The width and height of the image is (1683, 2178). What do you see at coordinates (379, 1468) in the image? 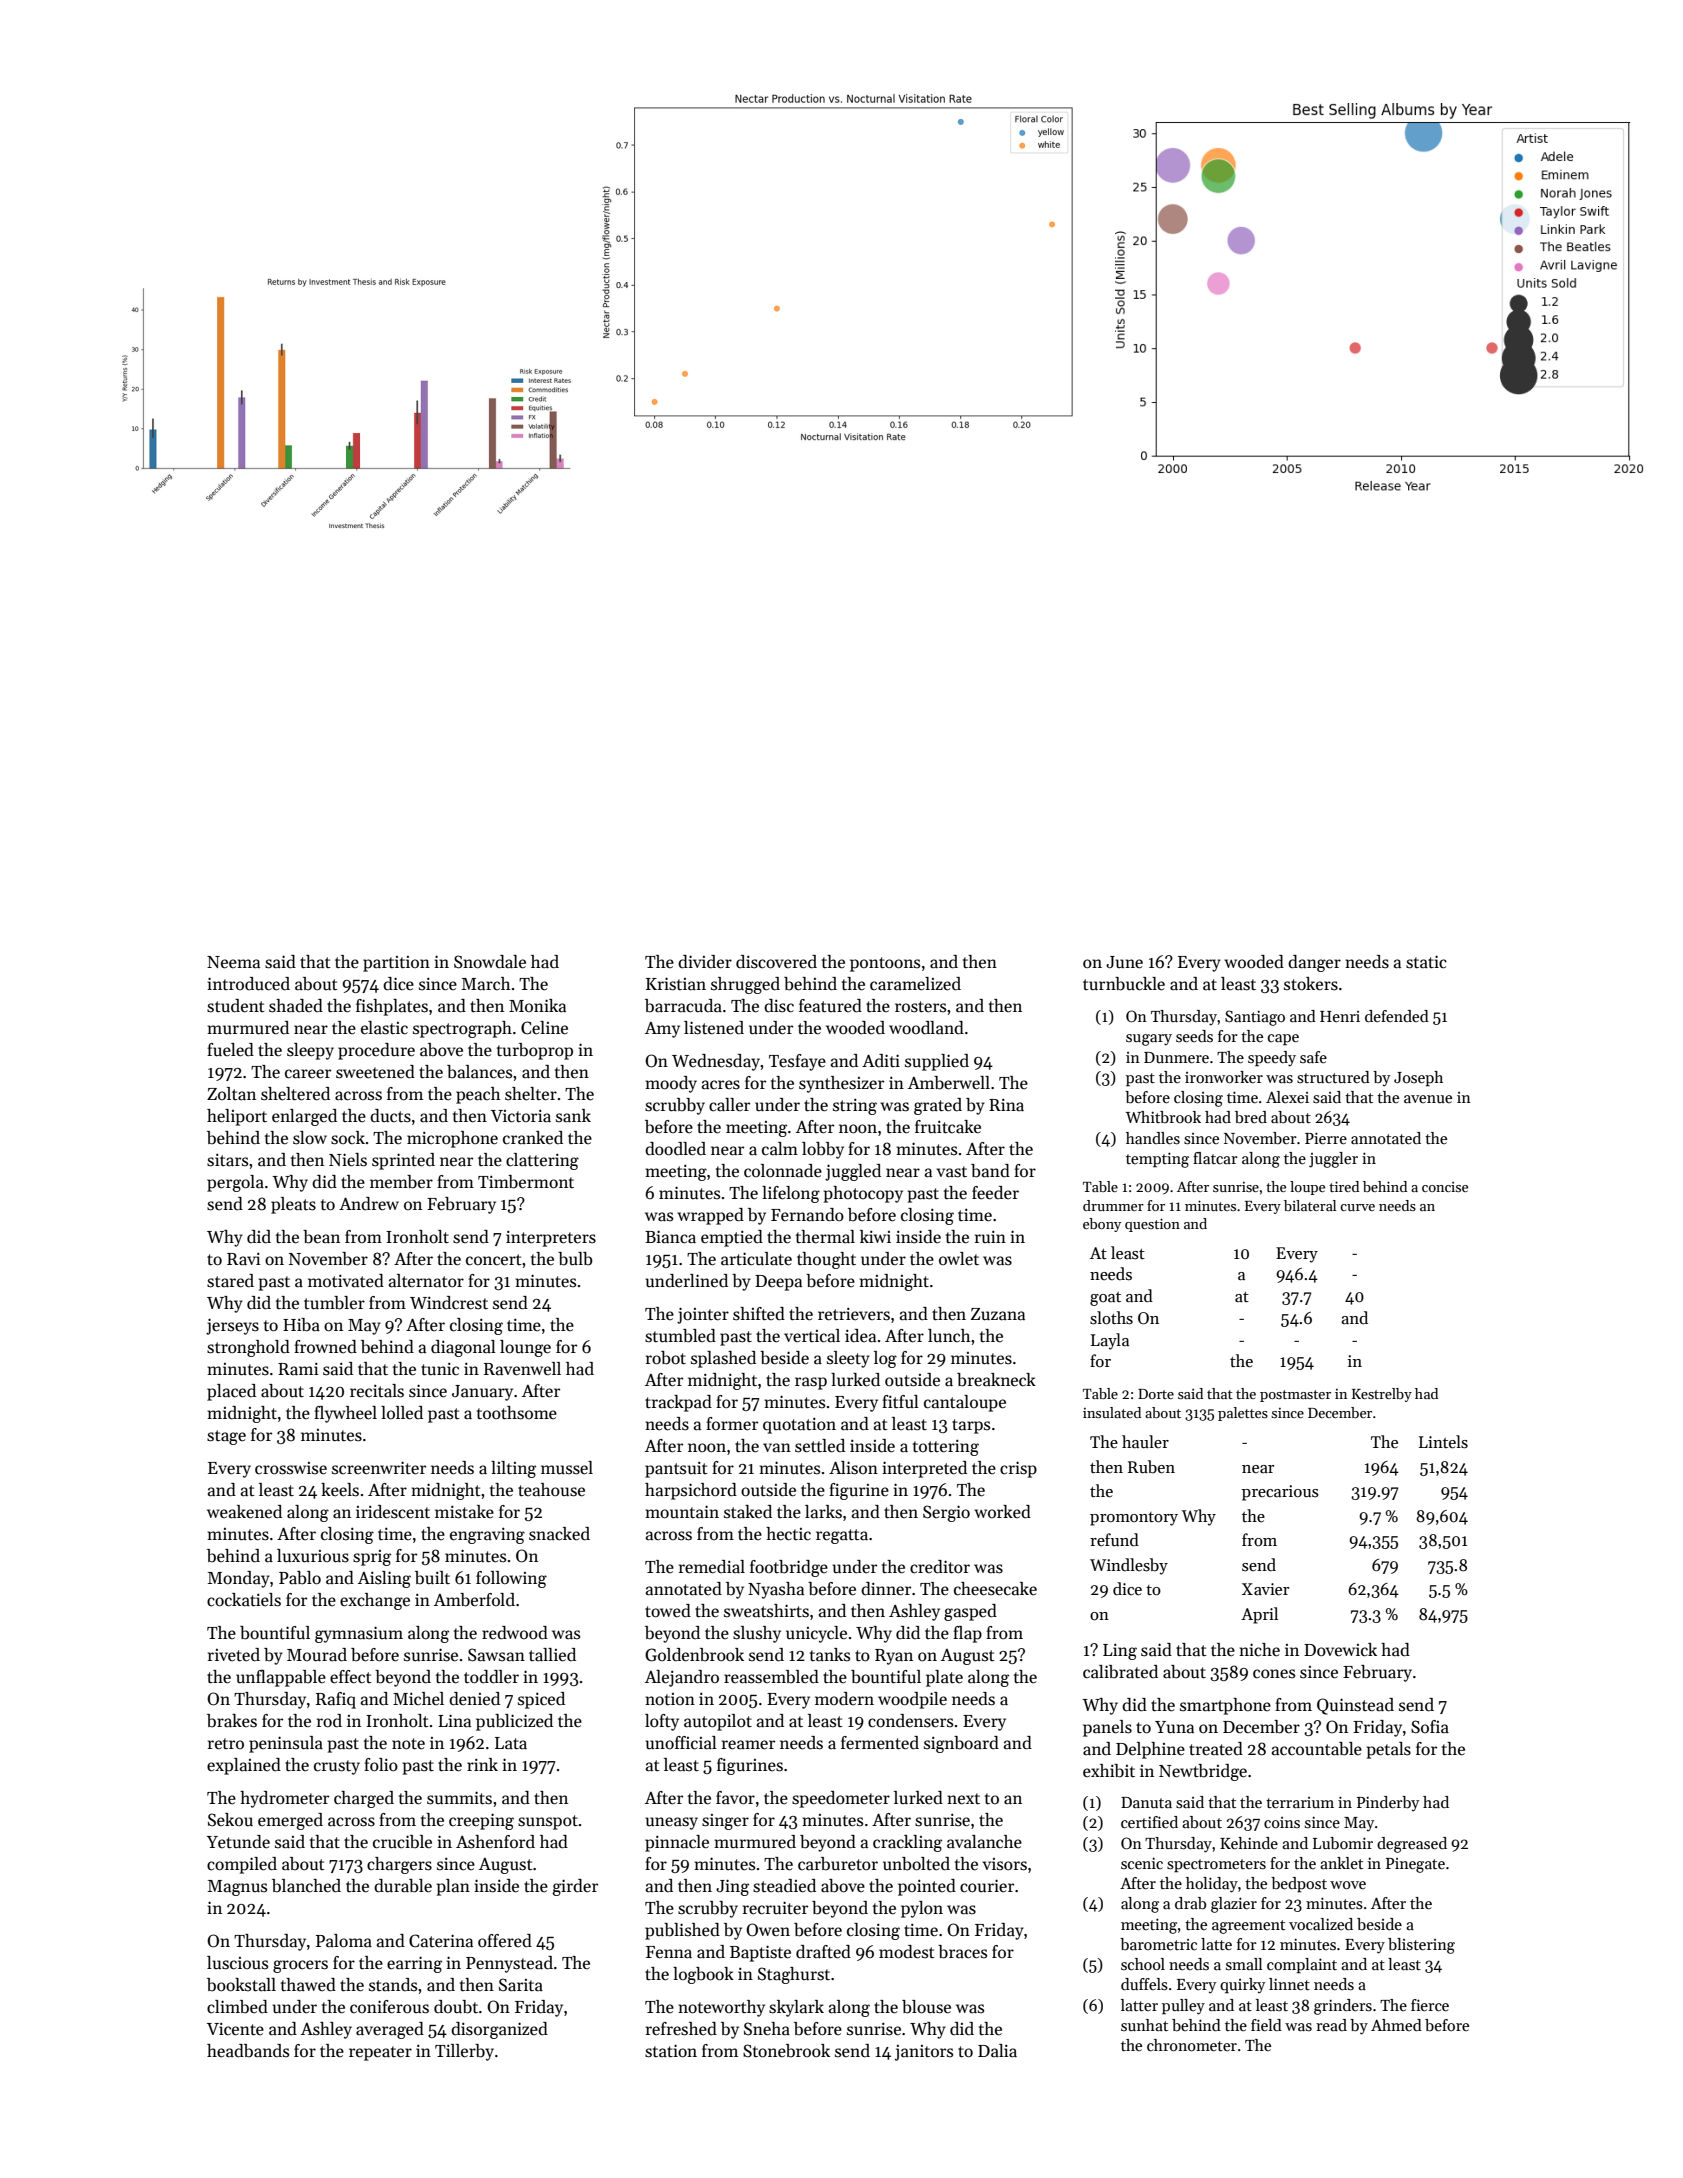
I see `screenwriter` at bounding box center [379, 1468].
